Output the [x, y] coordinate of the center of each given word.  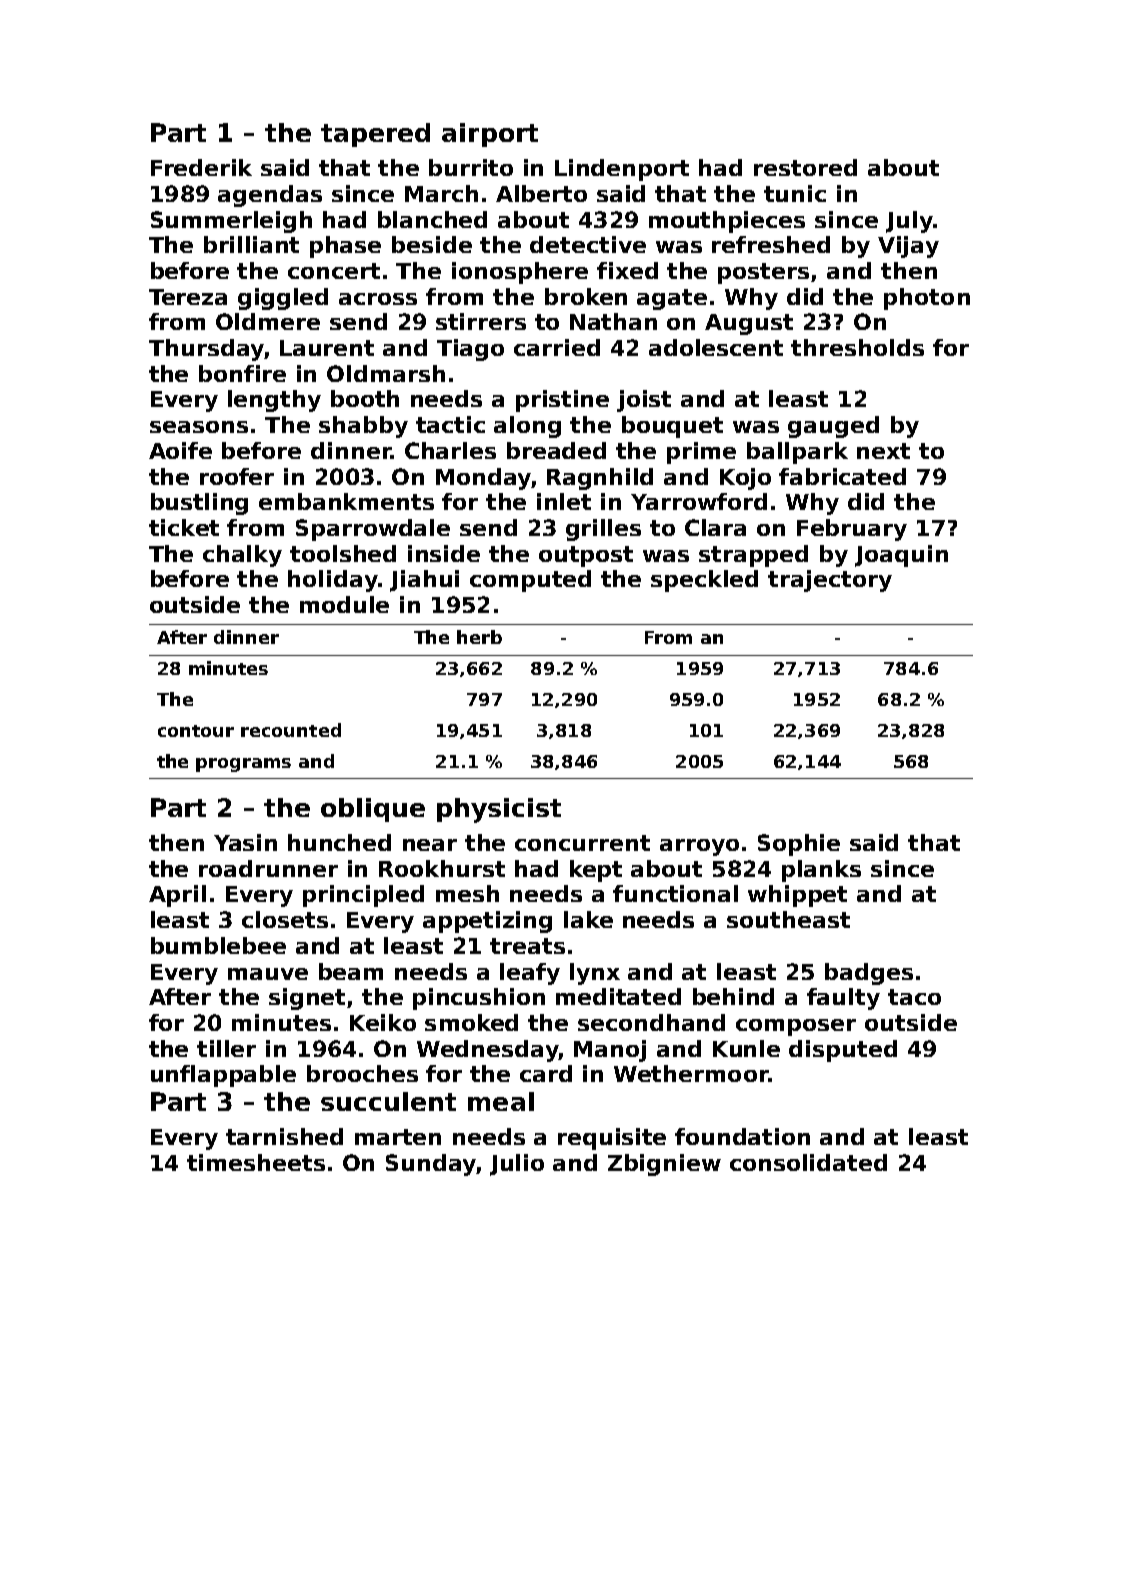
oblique [373, 810]
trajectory [830, 581]
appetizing [487, 922]
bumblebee [218, 945]
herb [479, 637]
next [883, 451]
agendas [270, 196]
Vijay [908, 247]
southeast [788, 919]
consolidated [808, 1162]
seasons [199, 427]
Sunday [431, 1165]
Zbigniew [664, 1165]
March [441, 193]
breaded [556, 450]
